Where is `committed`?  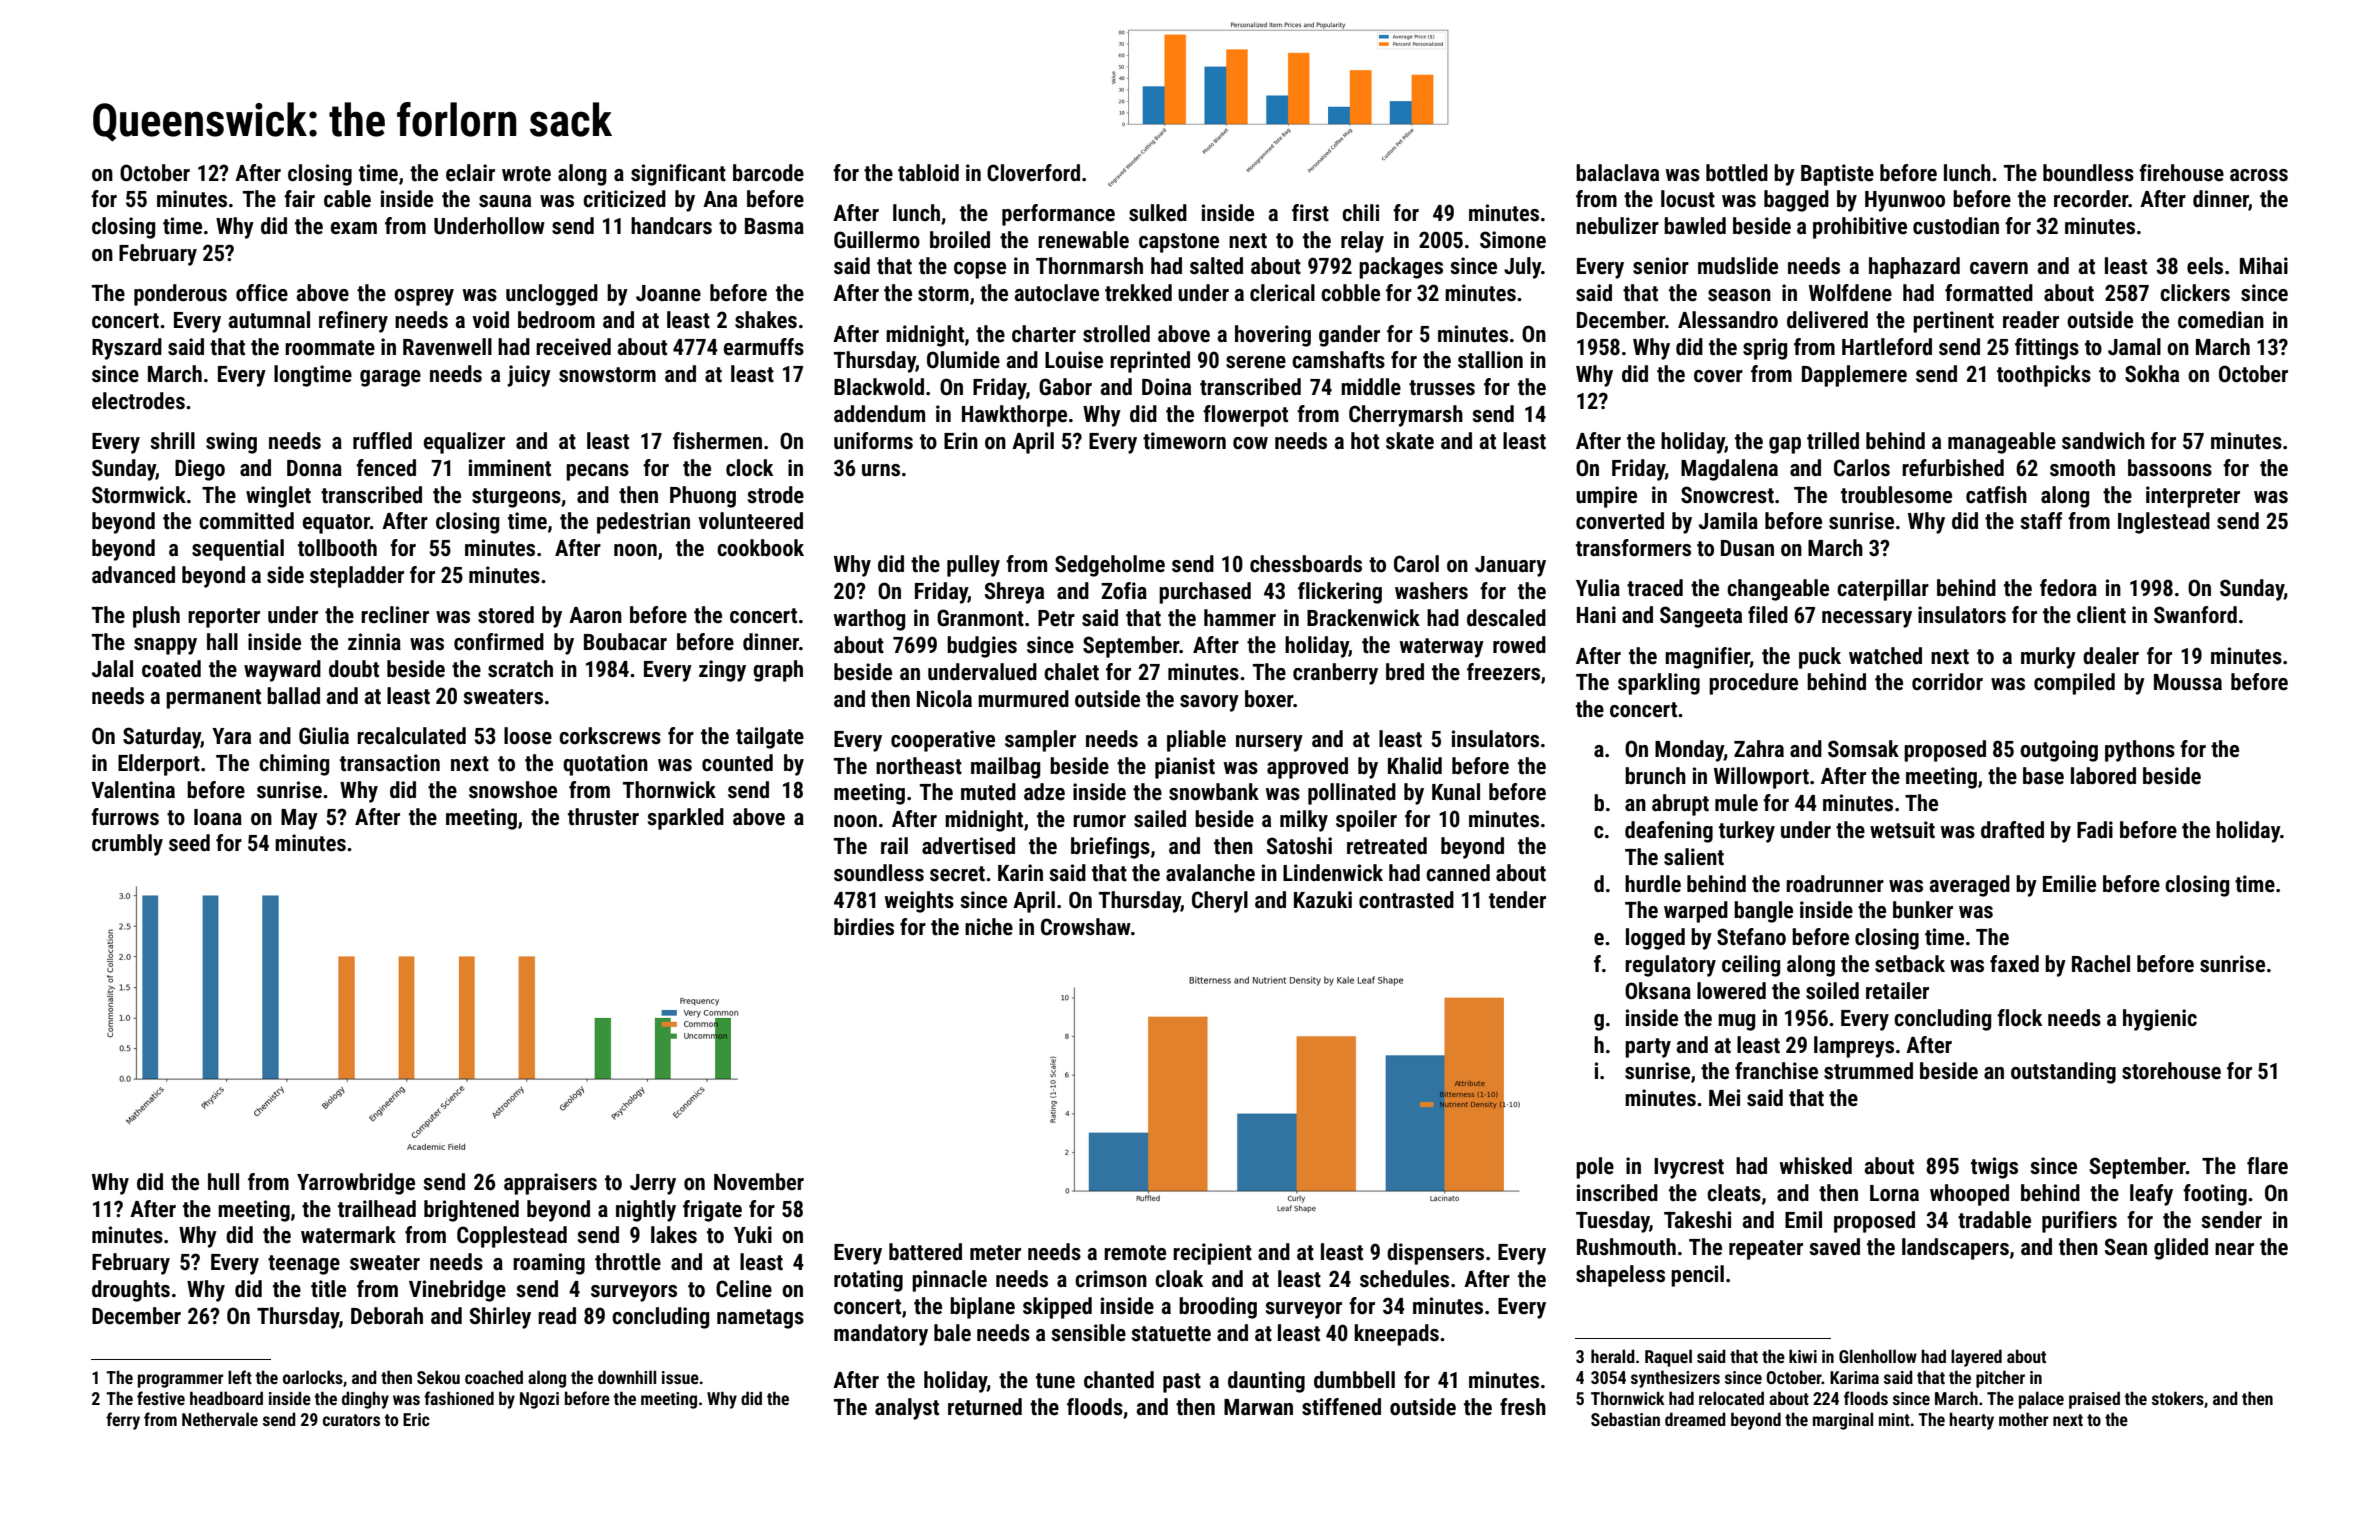 committed is located at coordinates (246, 521).
